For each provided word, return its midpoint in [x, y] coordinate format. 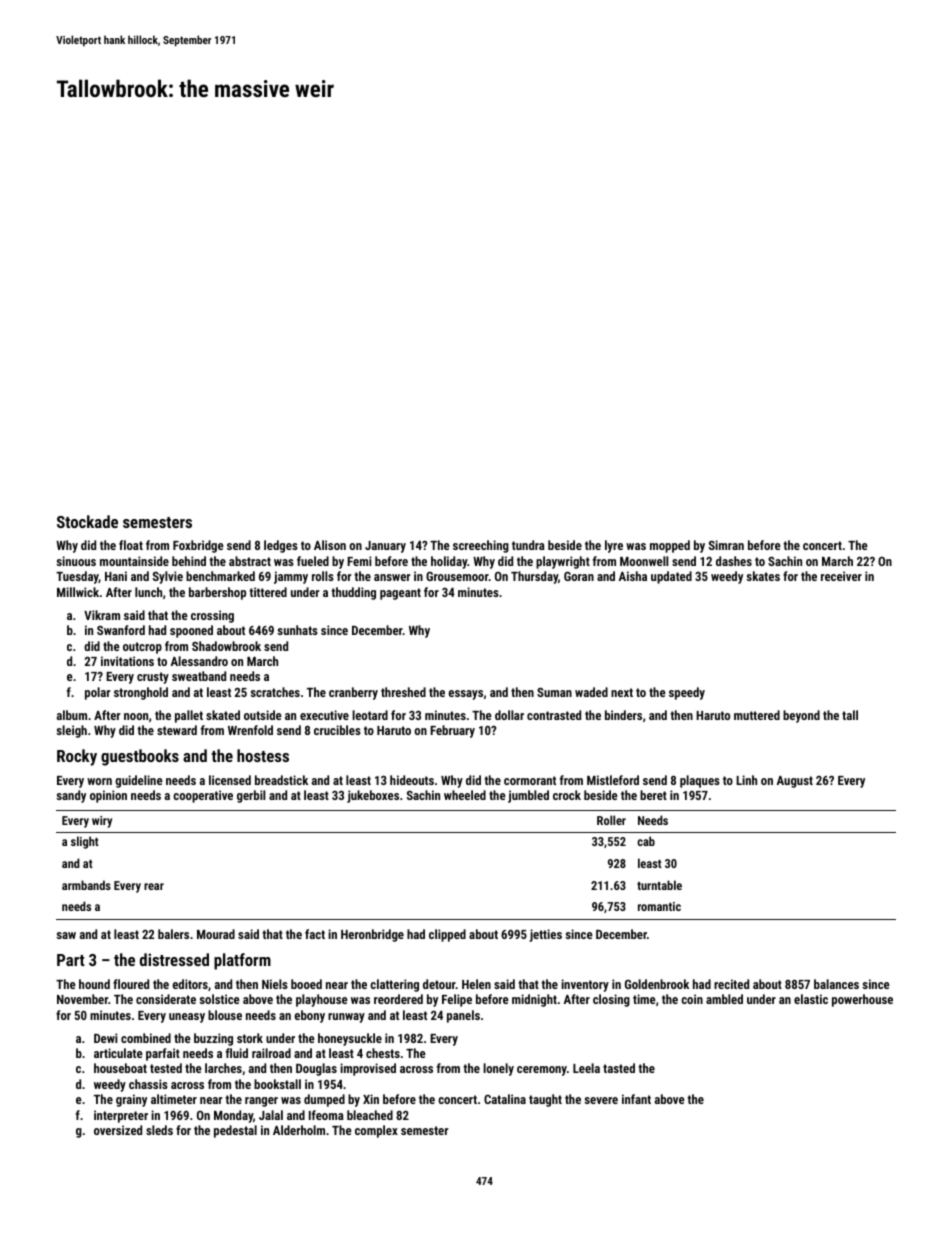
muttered [757, 715]
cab [646, 841]
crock [567, 795]
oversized [118, 1130]
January [385, 547]
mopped [670, 546]
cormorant [530, 780]
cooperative [203, 796]
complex [376, 1131]
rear [154, 886]
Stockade [87, 521]
